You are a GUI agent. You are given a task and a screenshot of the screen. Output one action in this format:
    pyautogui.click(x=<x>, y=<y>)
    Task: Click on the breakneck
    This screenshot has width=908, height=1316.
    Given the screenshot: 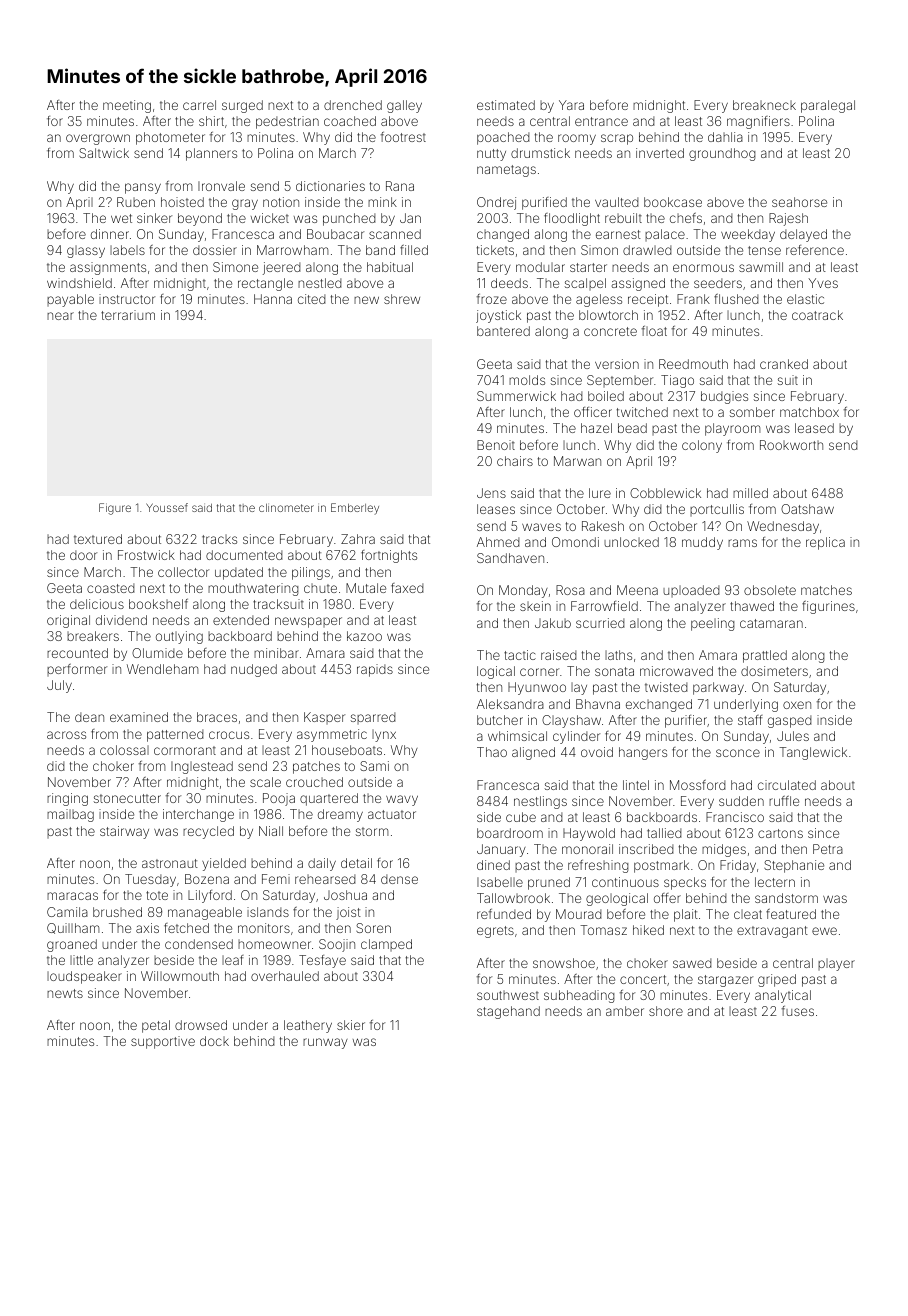 What is the action you would take?
    pyautogui.click(x=764, y=105)
